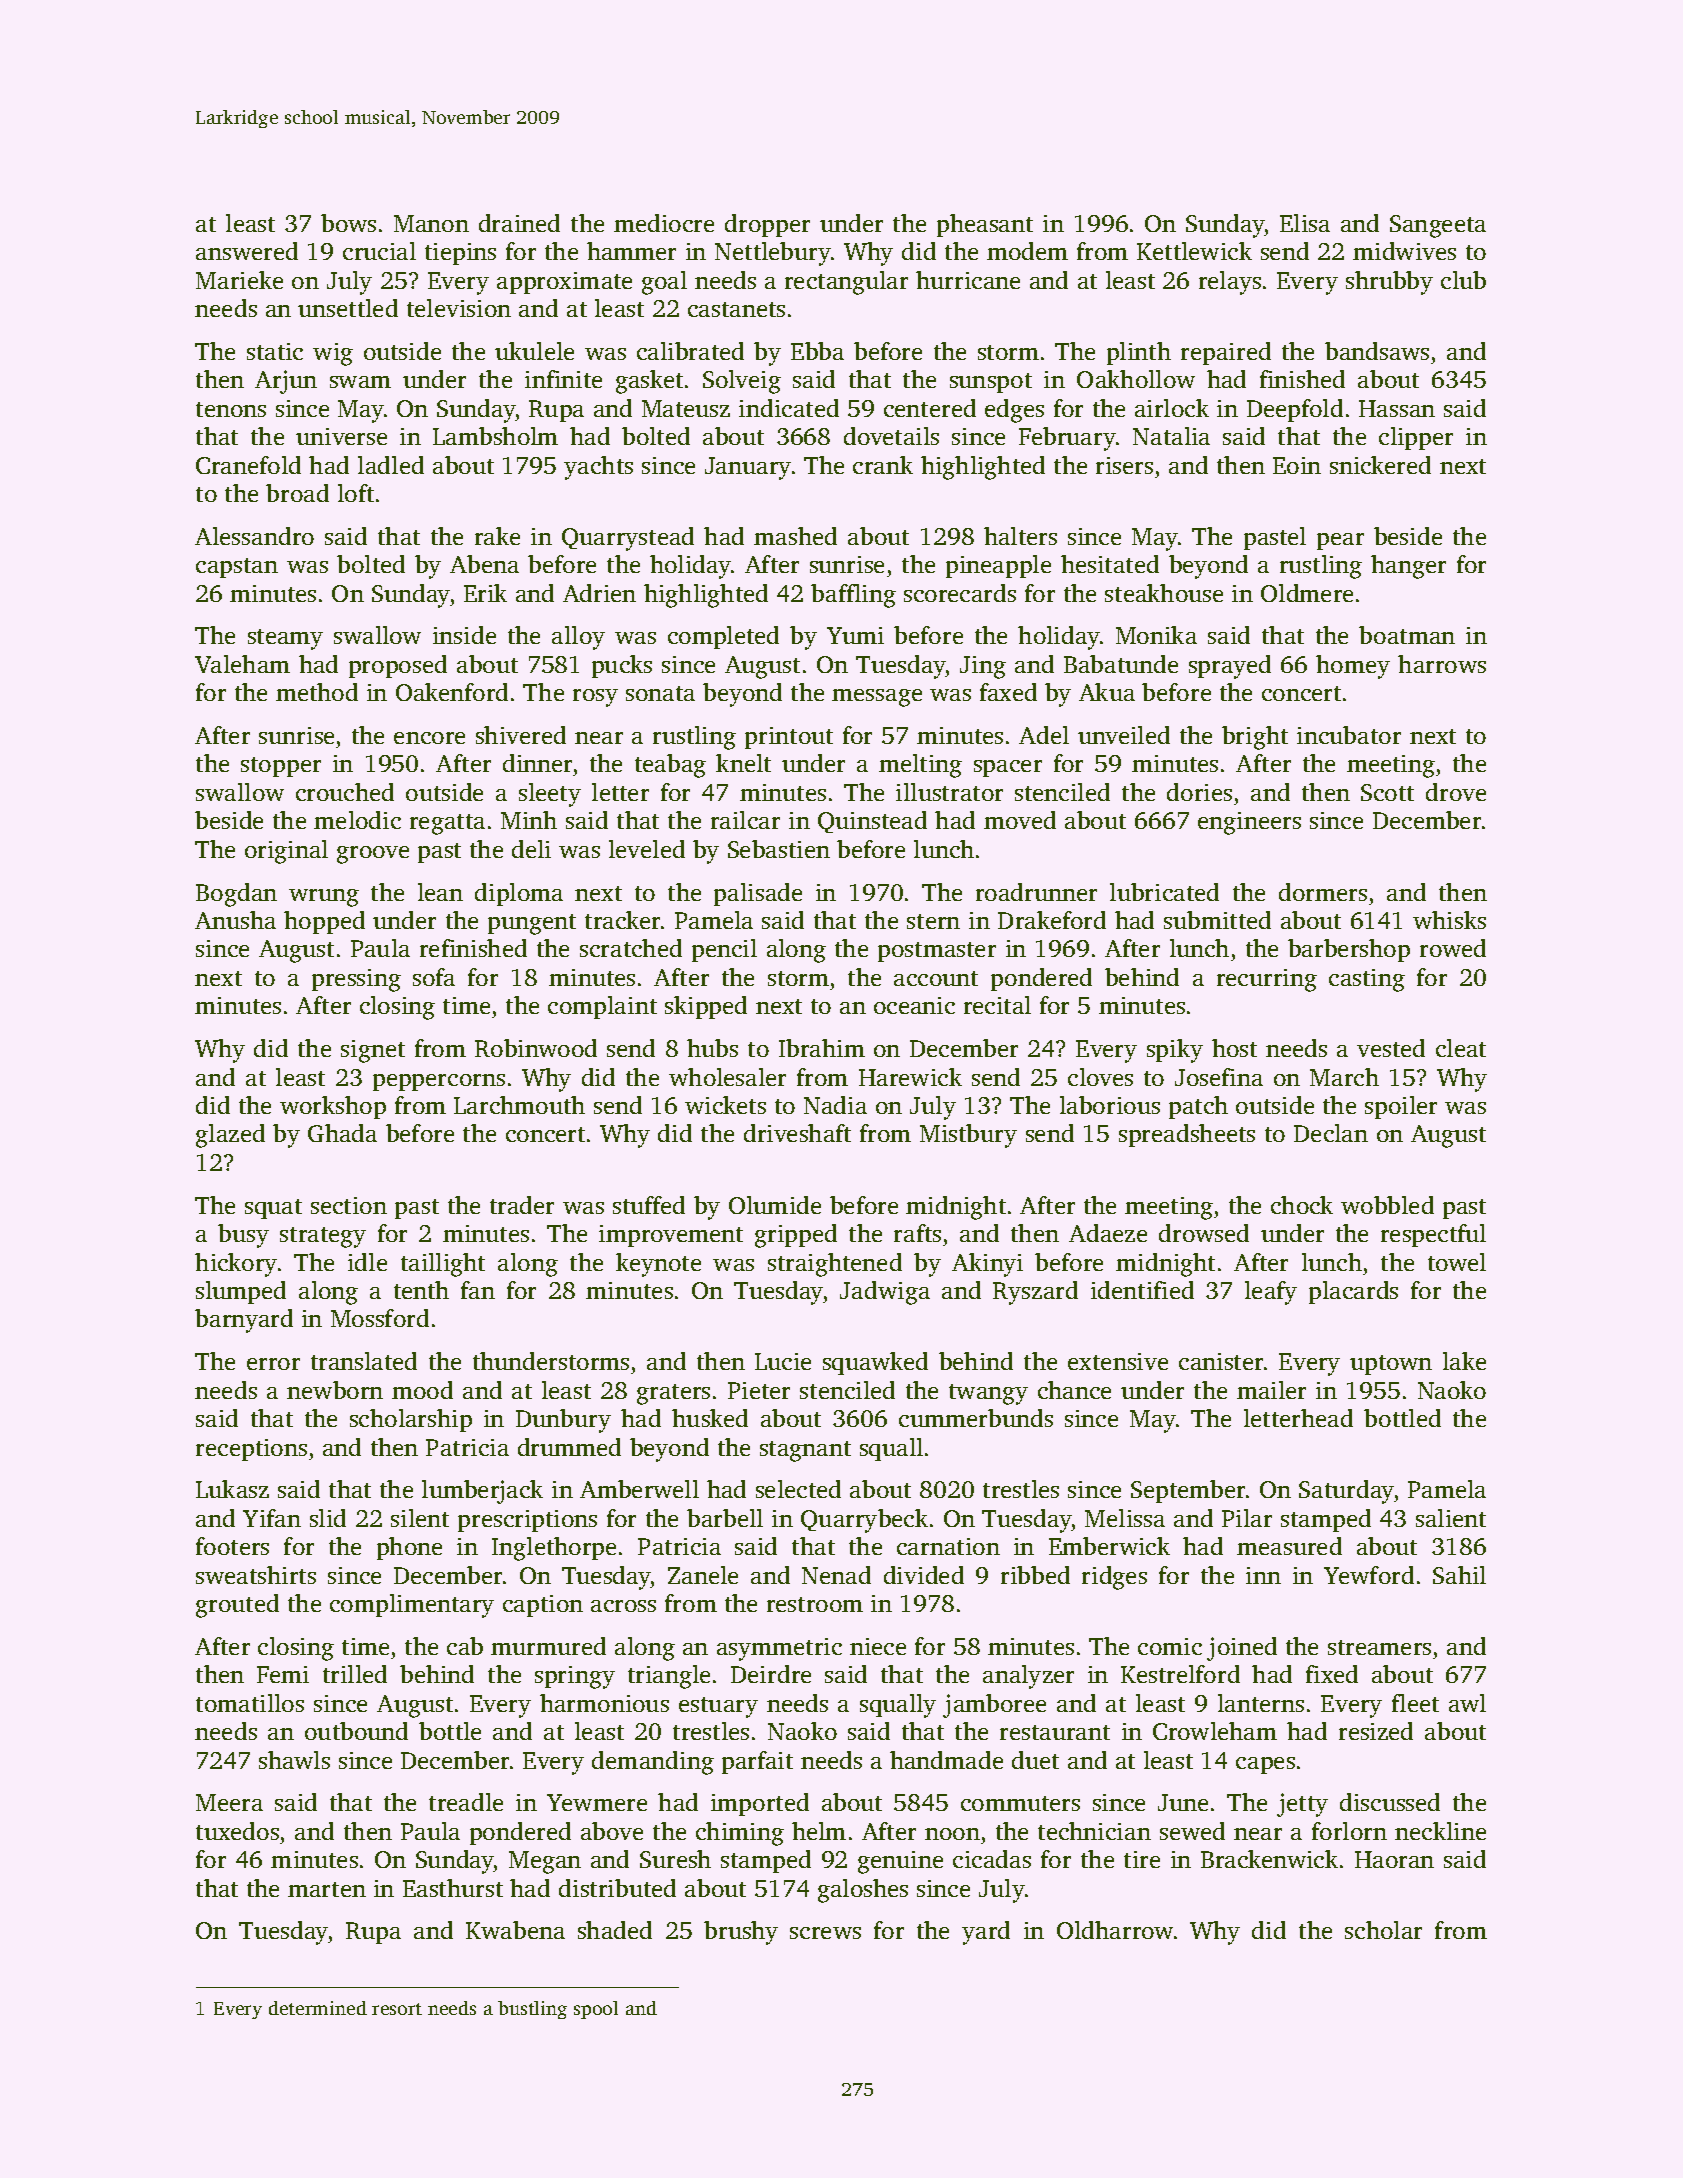 The height and width of the document is (2178, 1683). Describe the element at coordinates (875, 1363) in the document. I see `squawked` at that location.
